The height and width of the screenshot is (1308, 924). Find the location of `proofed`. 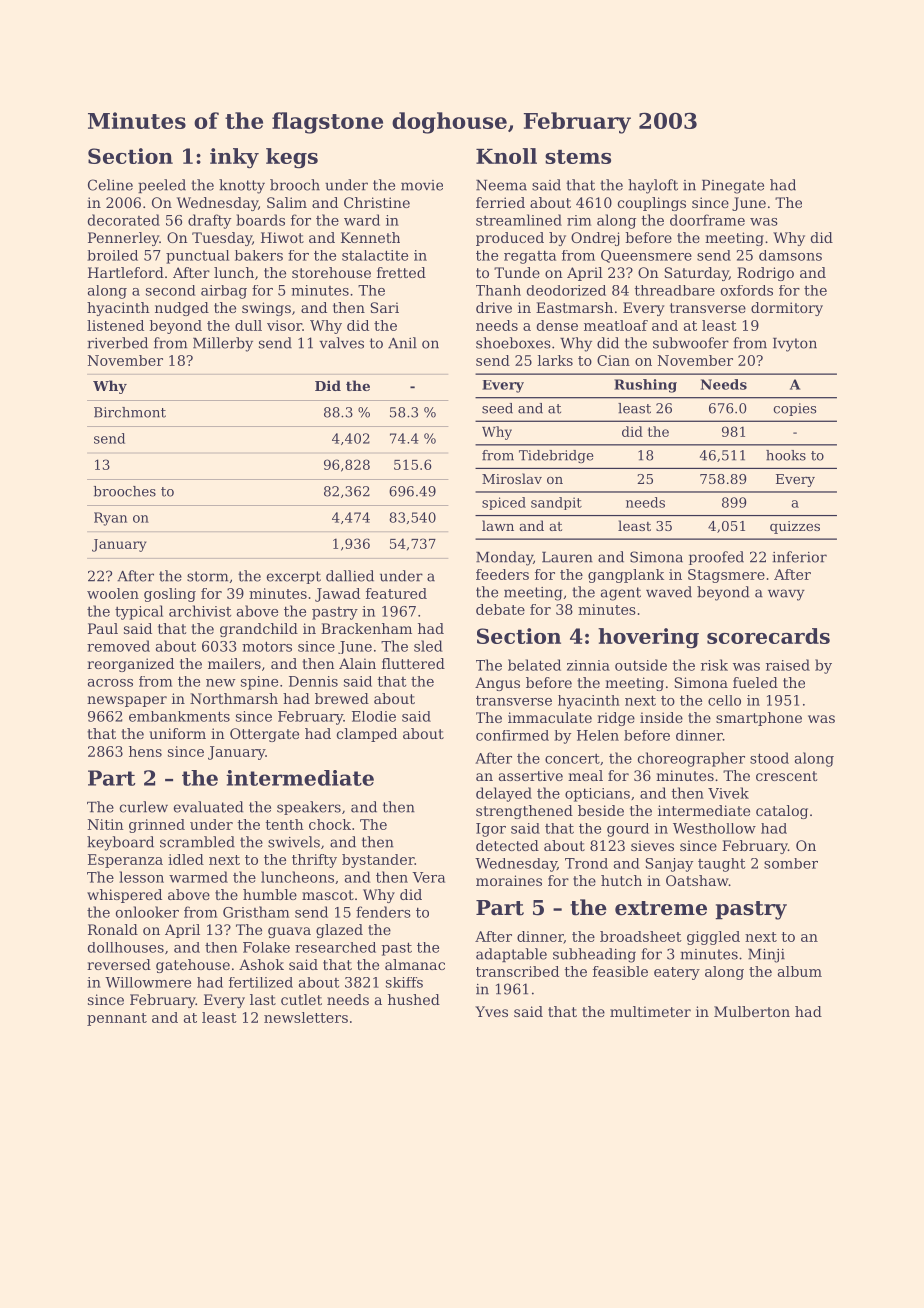

proofed is located at coordinates (716, 558).
